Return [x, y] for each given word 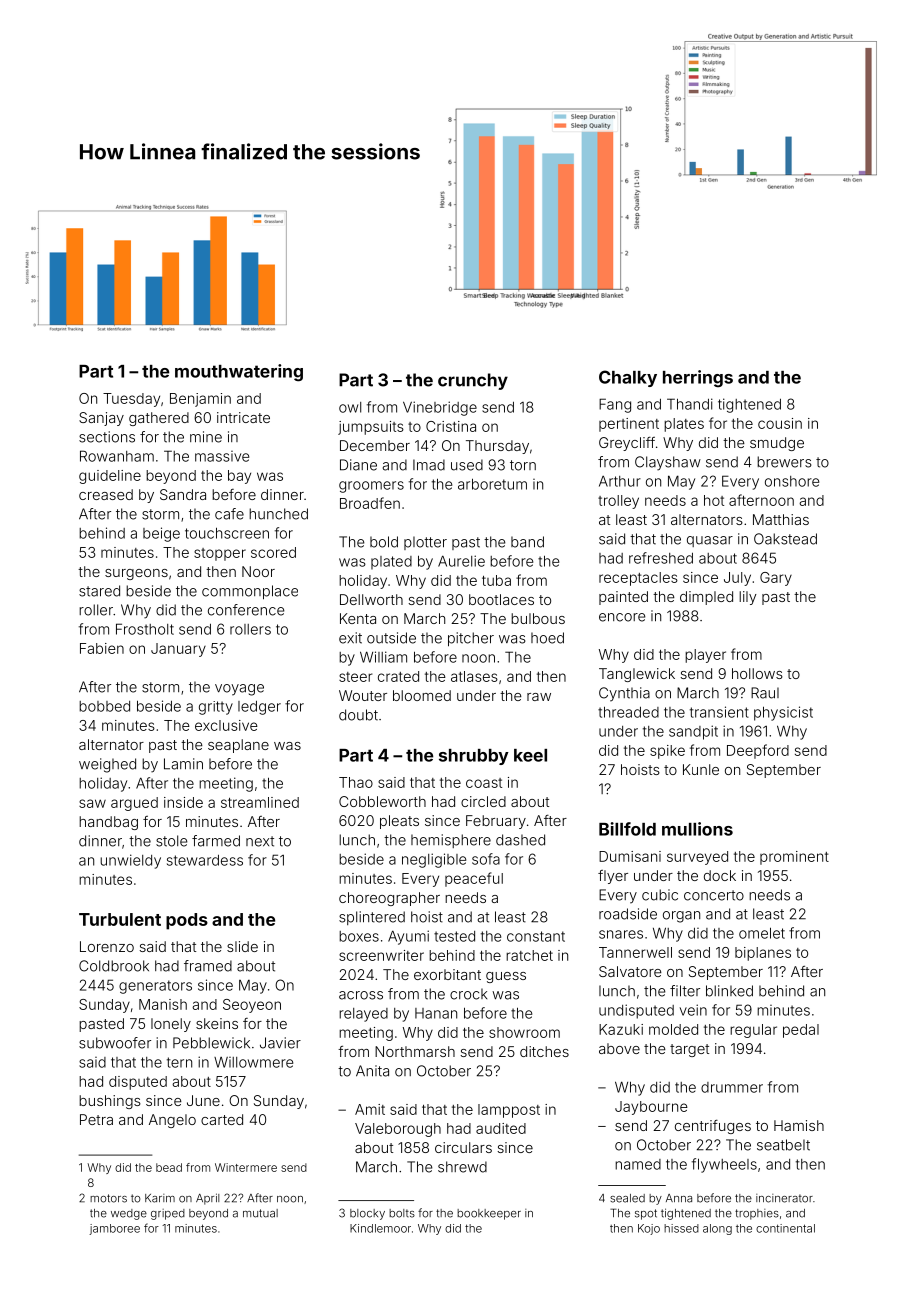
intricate [243, 417]
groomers [371, 487]
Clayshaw [668, 463]
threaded [628, 712]
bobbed [104, 706]
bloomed [422, 695]
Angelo [172, 1121]
